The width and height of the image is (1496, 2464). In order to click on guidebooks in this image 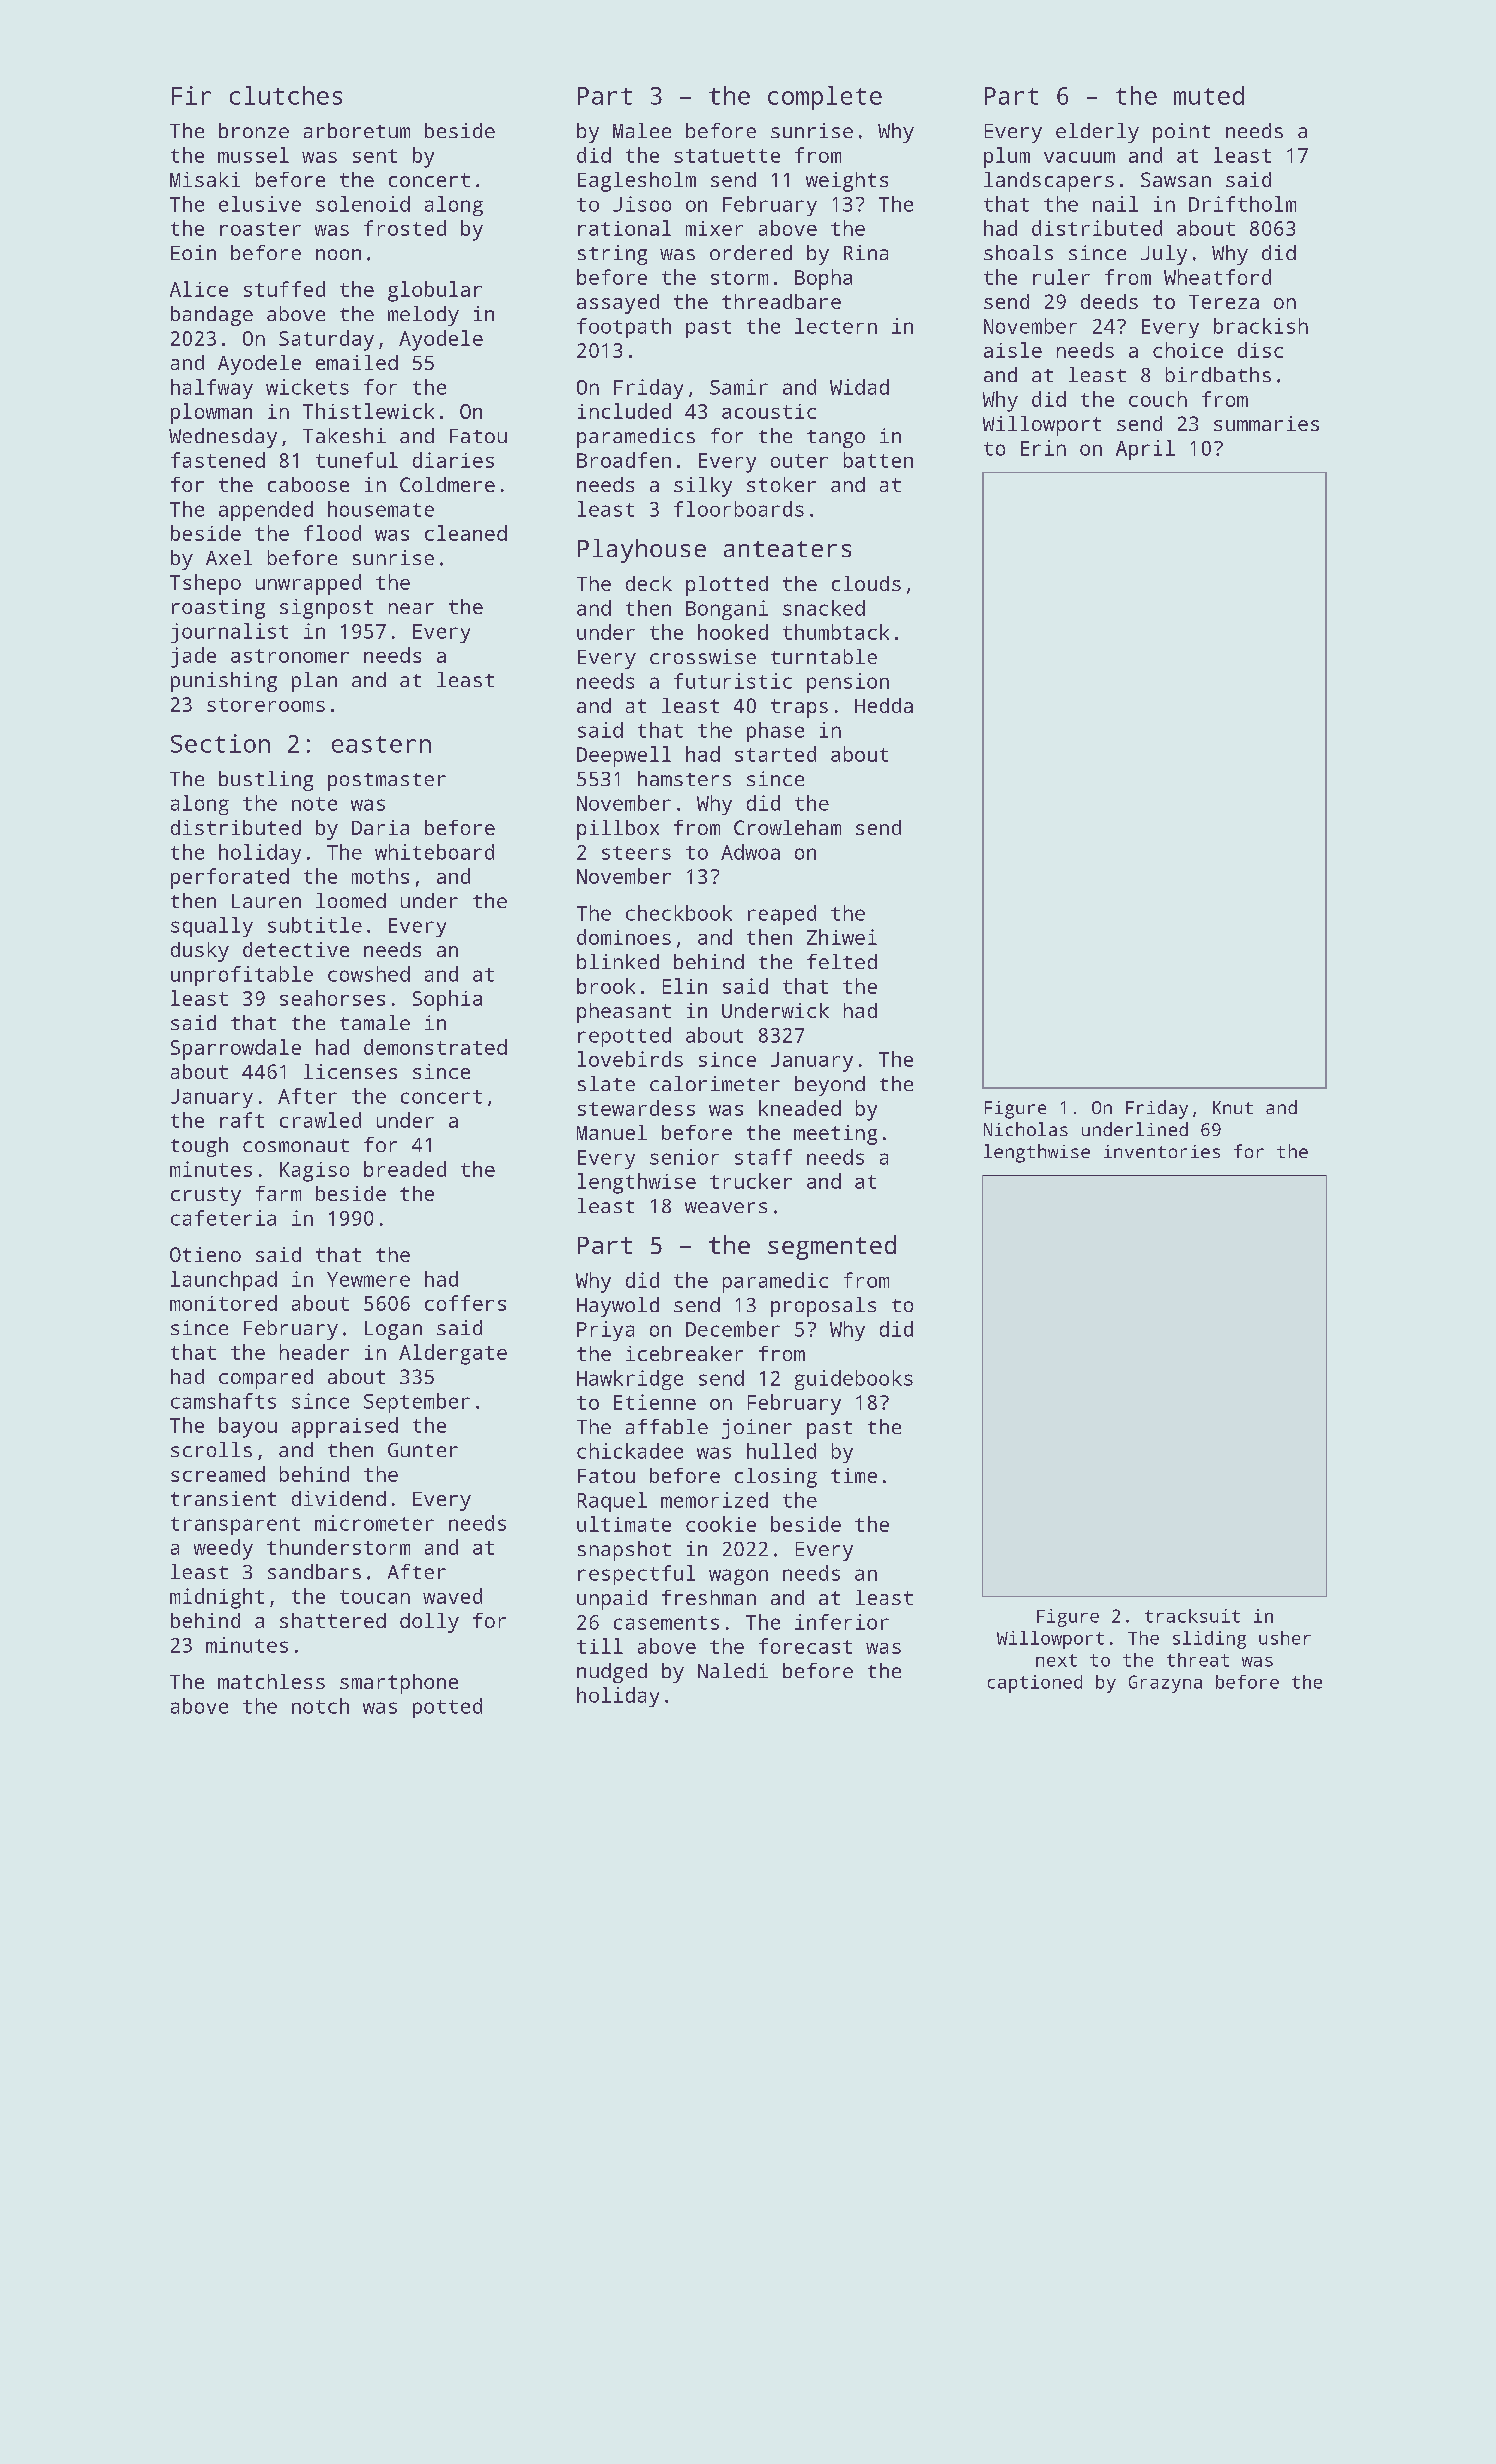, I will do `click(854, 1380)`.
